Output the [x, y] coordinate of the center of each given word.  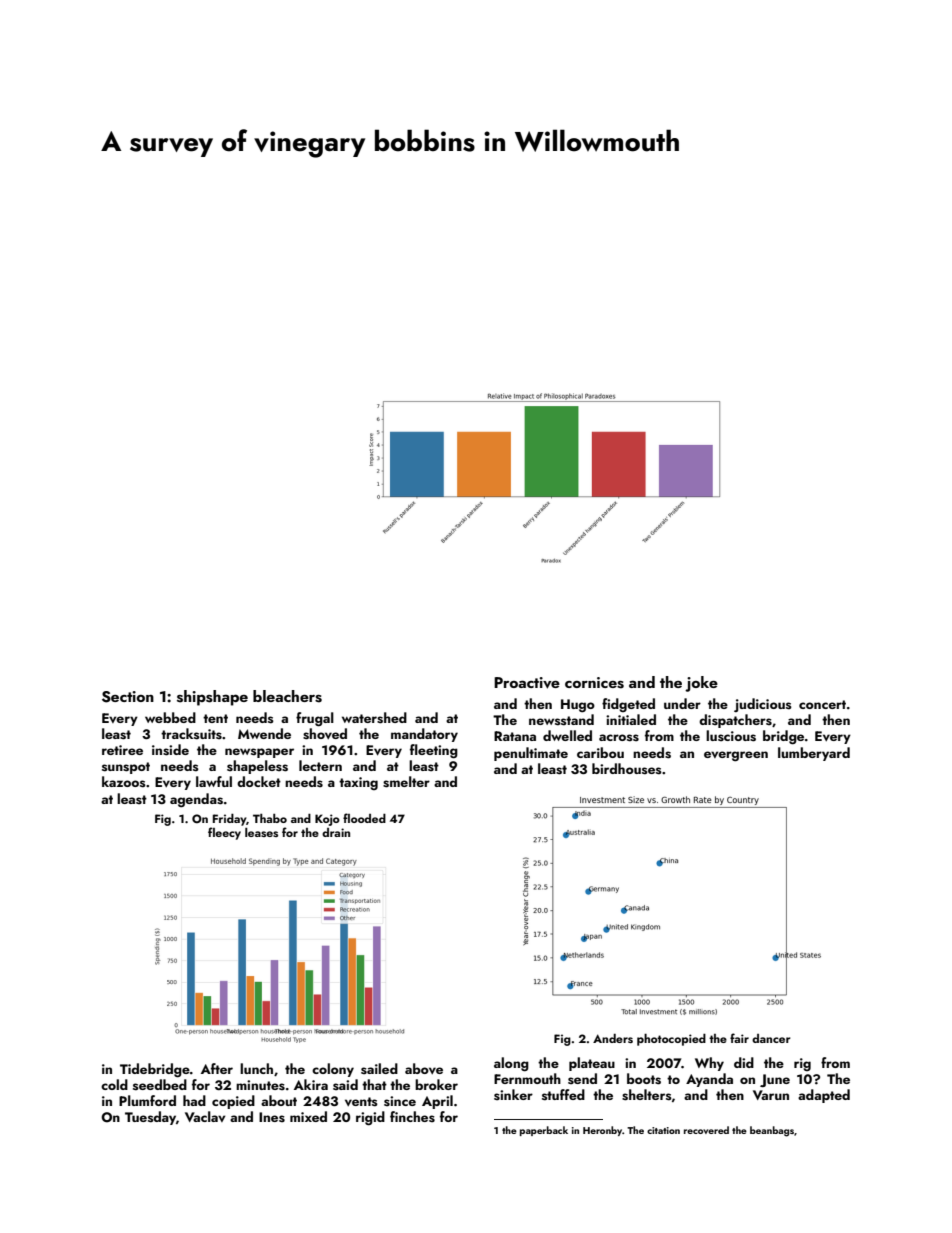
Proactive [527, 683]
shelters [647, 1095]
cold [114, 1084]
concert [822, 704]
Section [128, 697]
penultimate [531, 754]
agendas [196, 800]
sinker [513, 1095]
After [217, 1068]
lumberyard [814, 754]
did [744, 1062]
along [511, 1064]
